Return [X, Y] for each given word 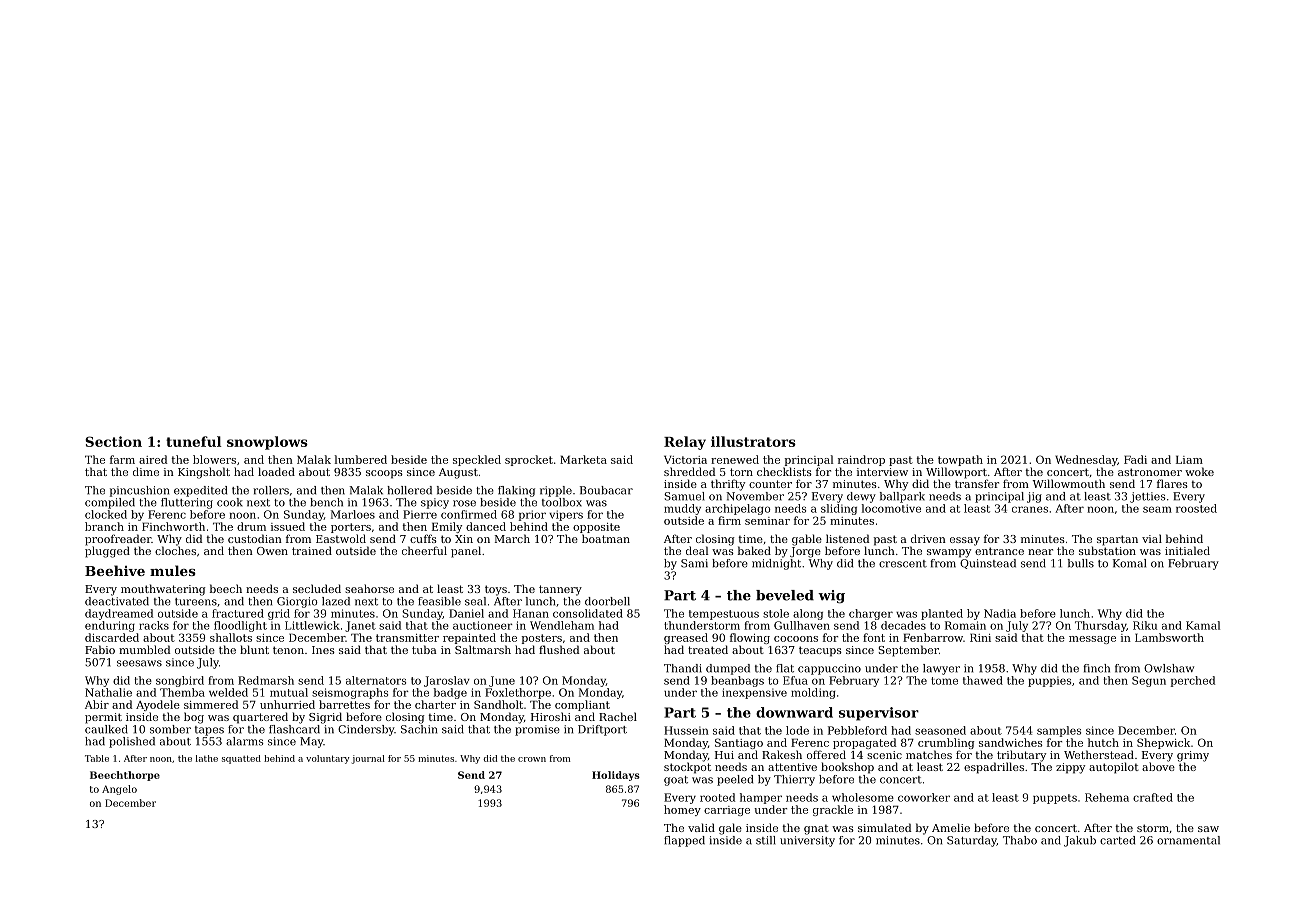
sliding [839, 509]
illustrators [753, 441]
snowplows [267, 443]
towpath [960, 460]
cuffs [423, 538]
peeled [735, 780]
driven [928, 538]
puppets [1055, 799]
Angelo [119, 790]
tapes [209, 731]
